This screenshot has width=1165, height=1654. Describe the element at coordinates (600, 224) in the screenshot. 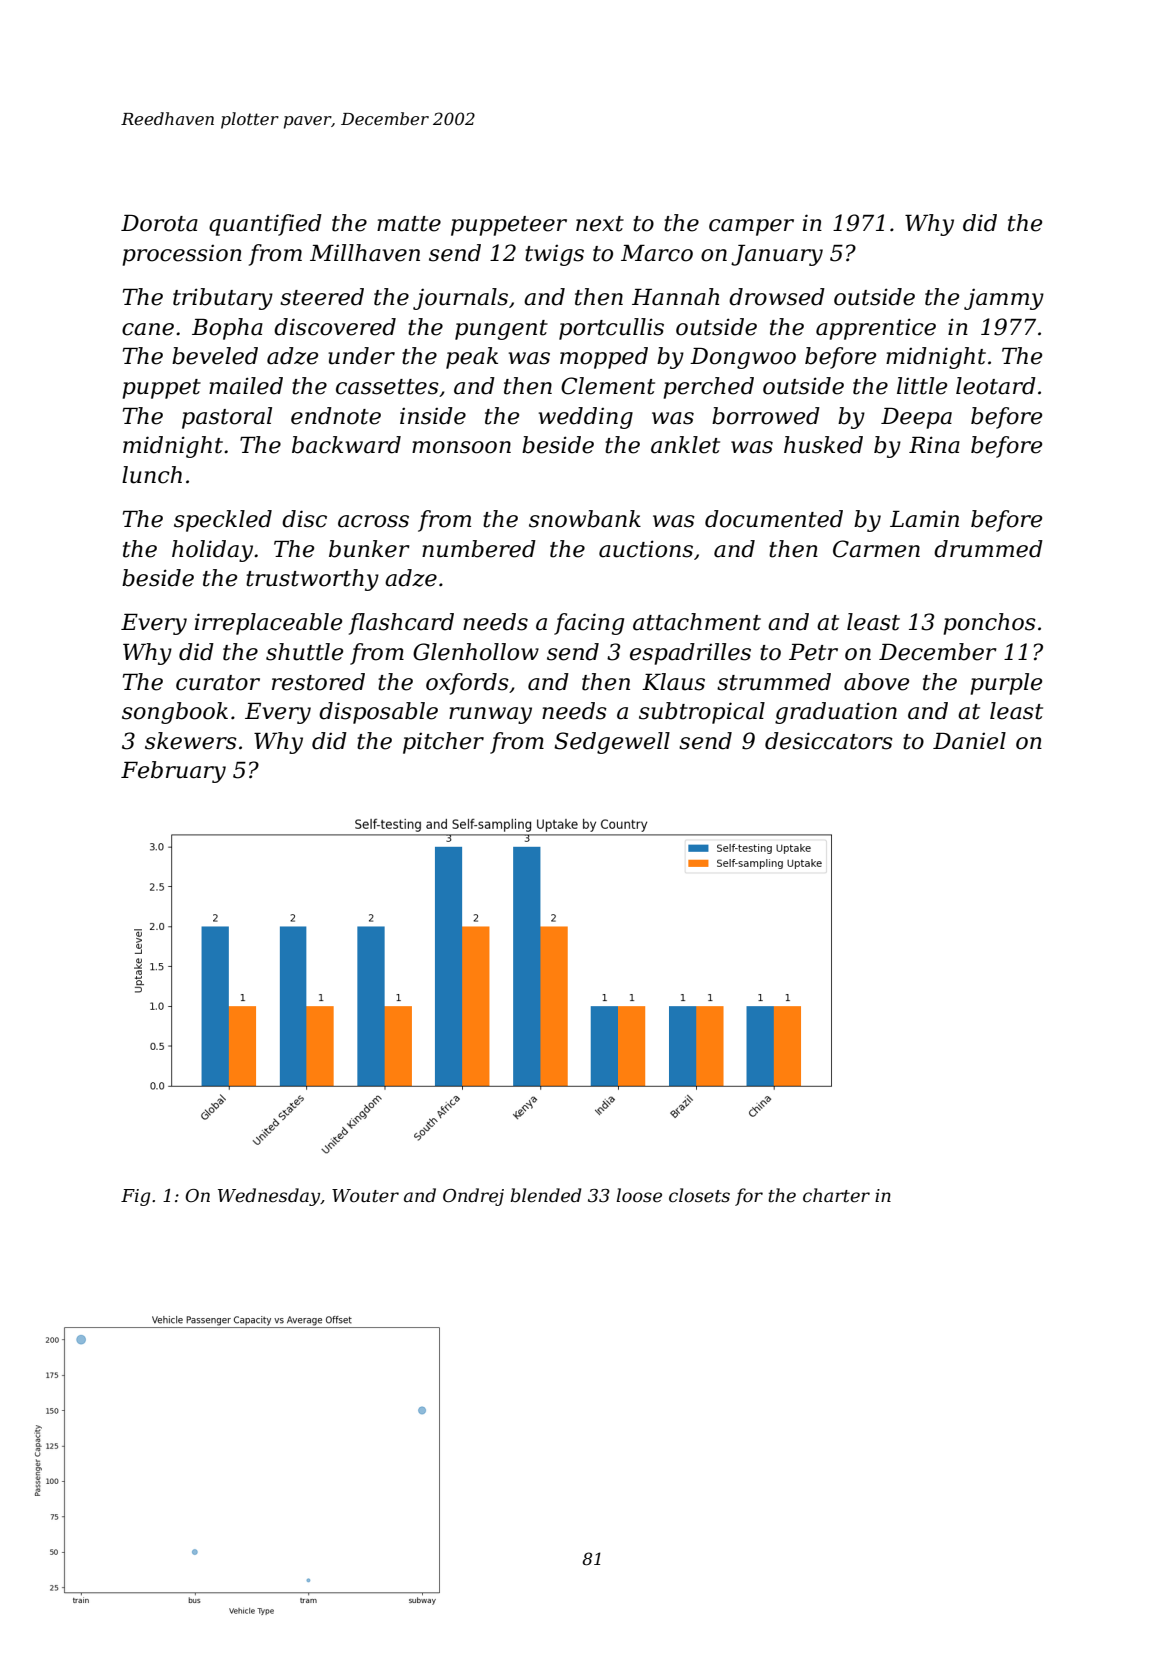

I see `next` at that location.
